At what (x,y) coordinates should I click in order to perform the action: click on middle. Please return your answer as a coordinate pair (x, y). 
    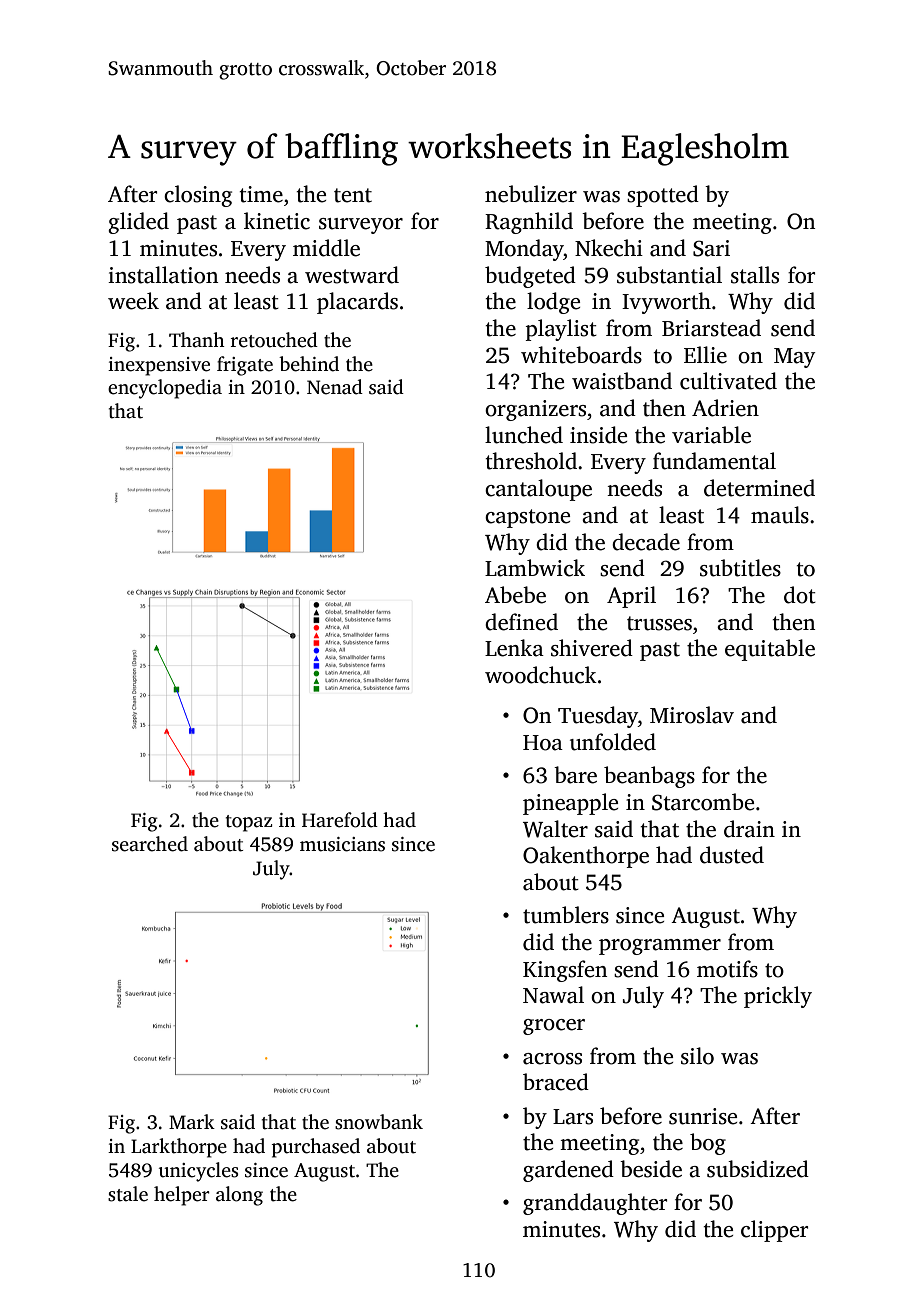
    Looking at the image, I should click on (326, 248).
